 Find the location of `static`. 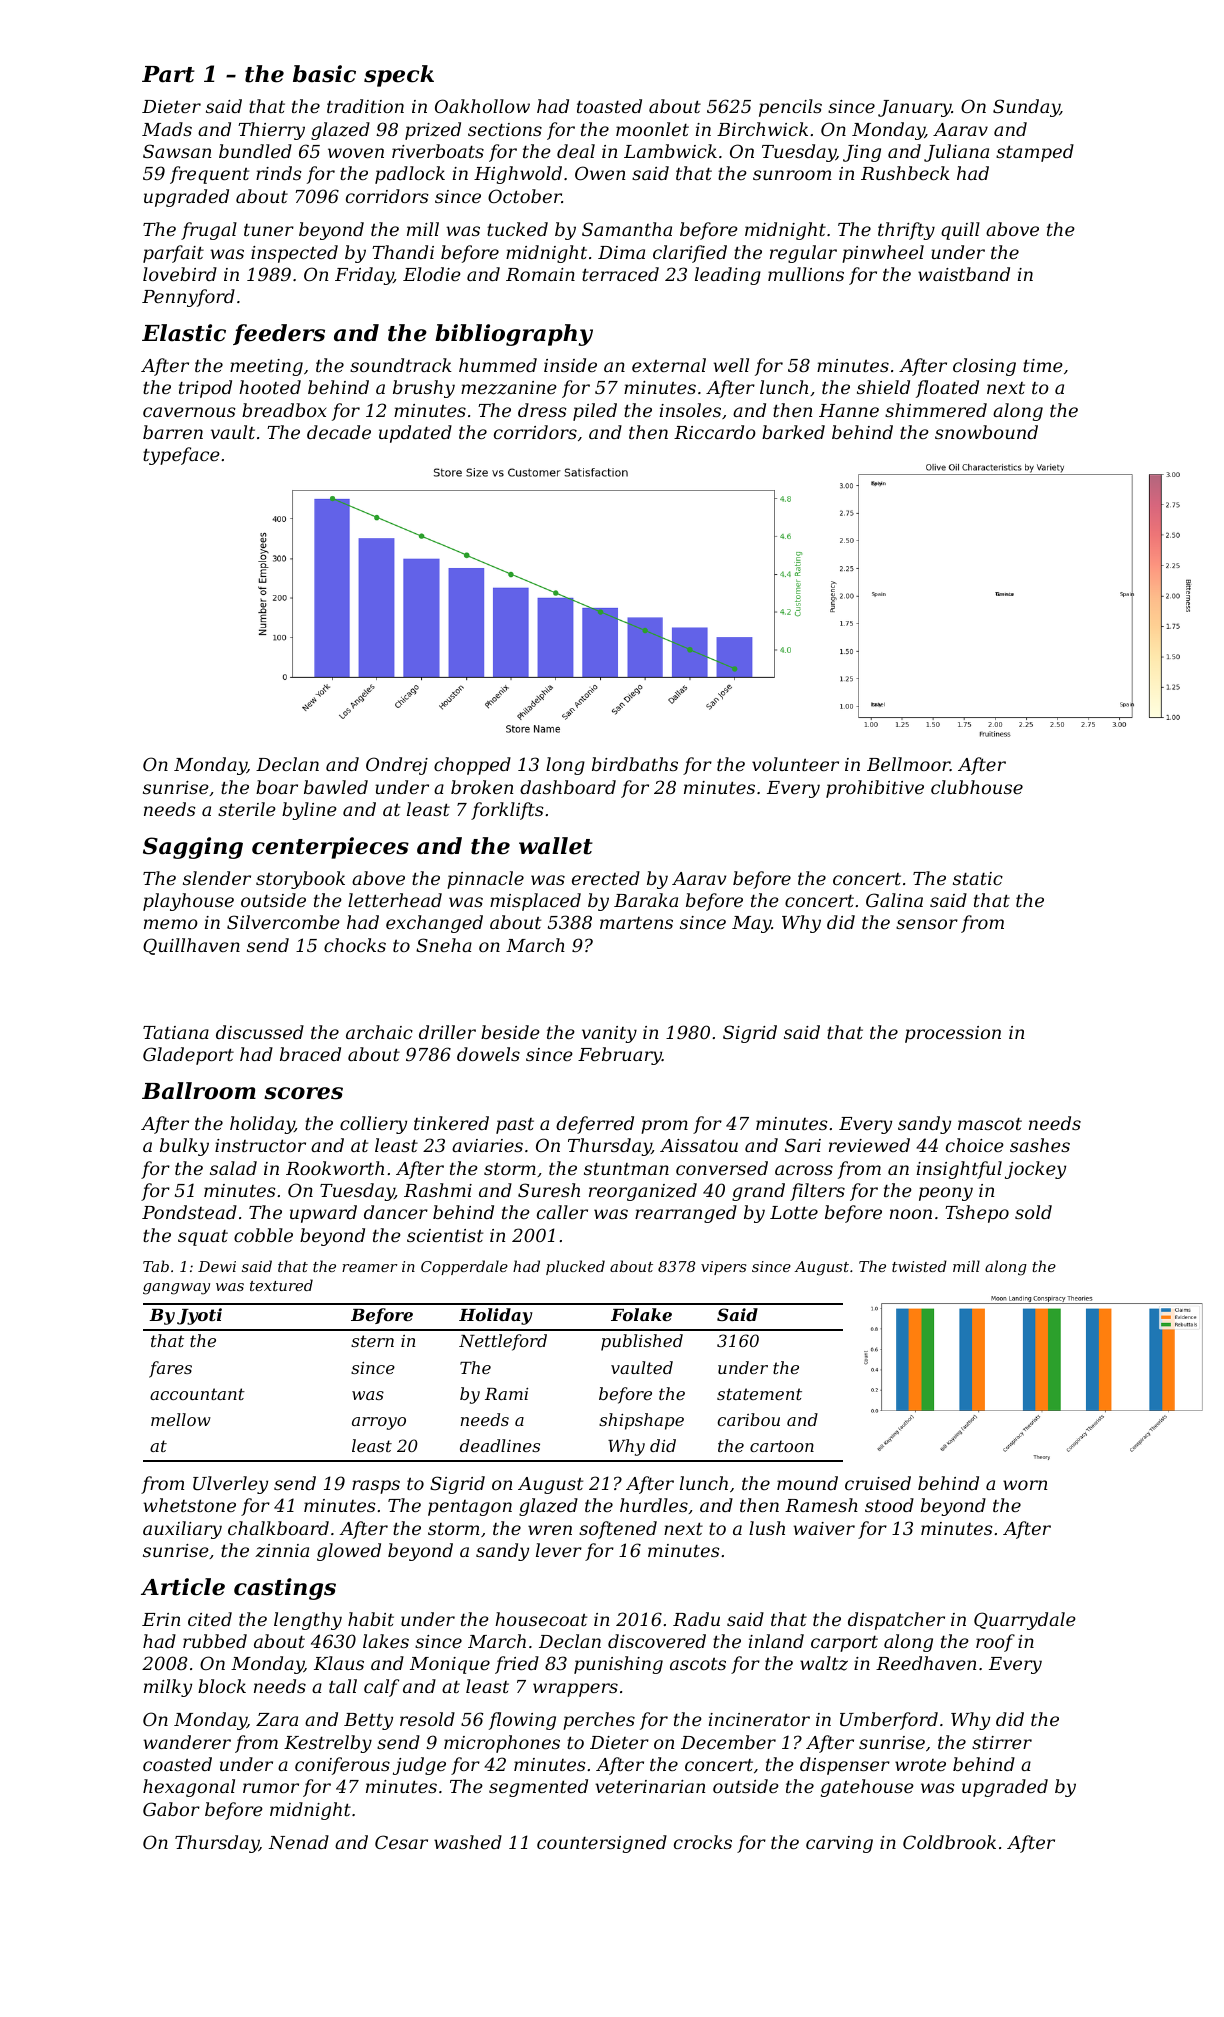

static is located at coordinates (978, 878).
